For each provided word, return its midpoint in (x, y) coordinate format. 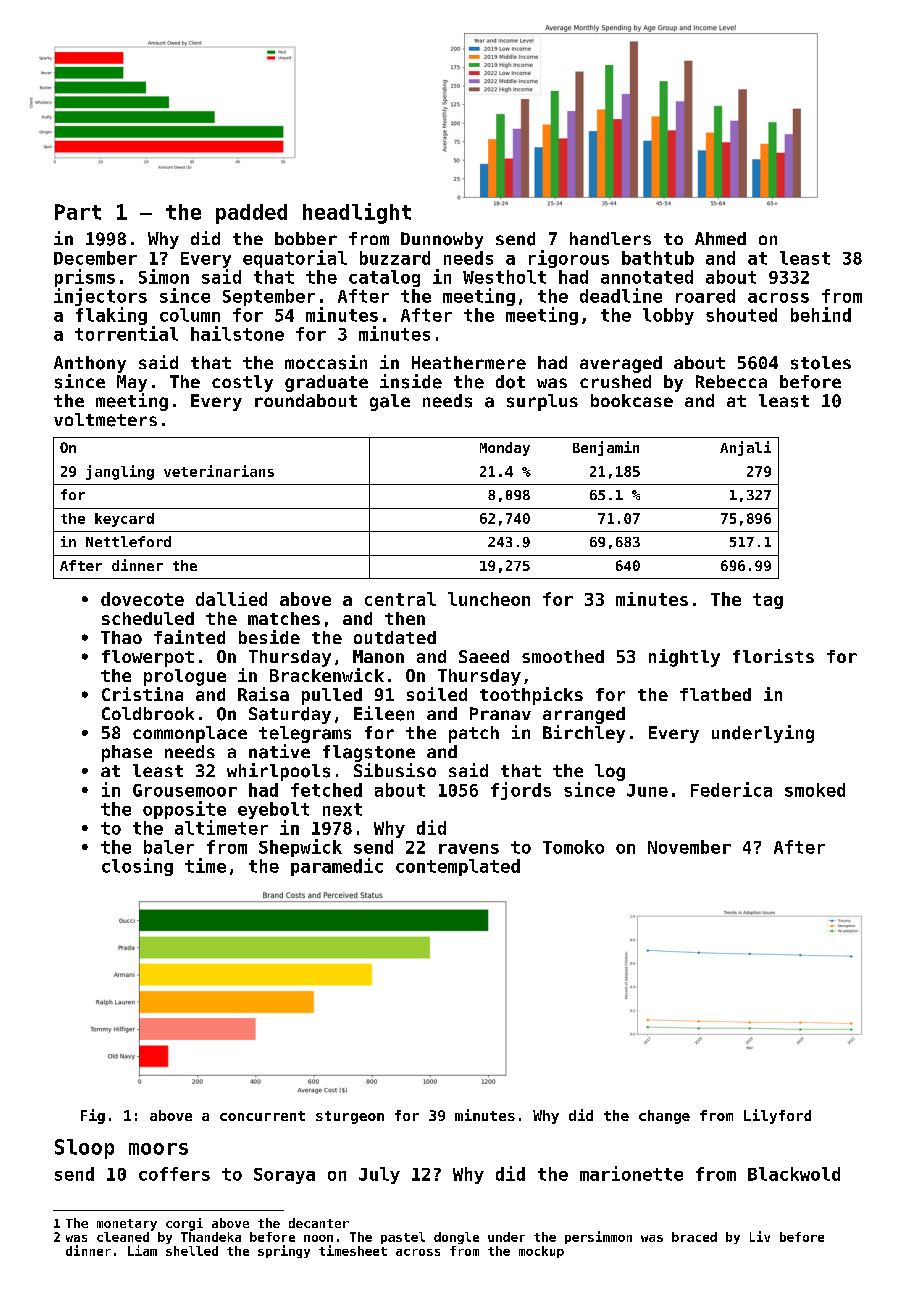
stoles (821, 363)
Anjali (745, 448)
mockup (541, 1252)
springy (284, 1251)
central (400, 599)
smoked (815, 790)
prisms (85, 278)
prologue (185, 677)
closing (137, 867)
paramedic (337, 867)
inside (411, 381)
